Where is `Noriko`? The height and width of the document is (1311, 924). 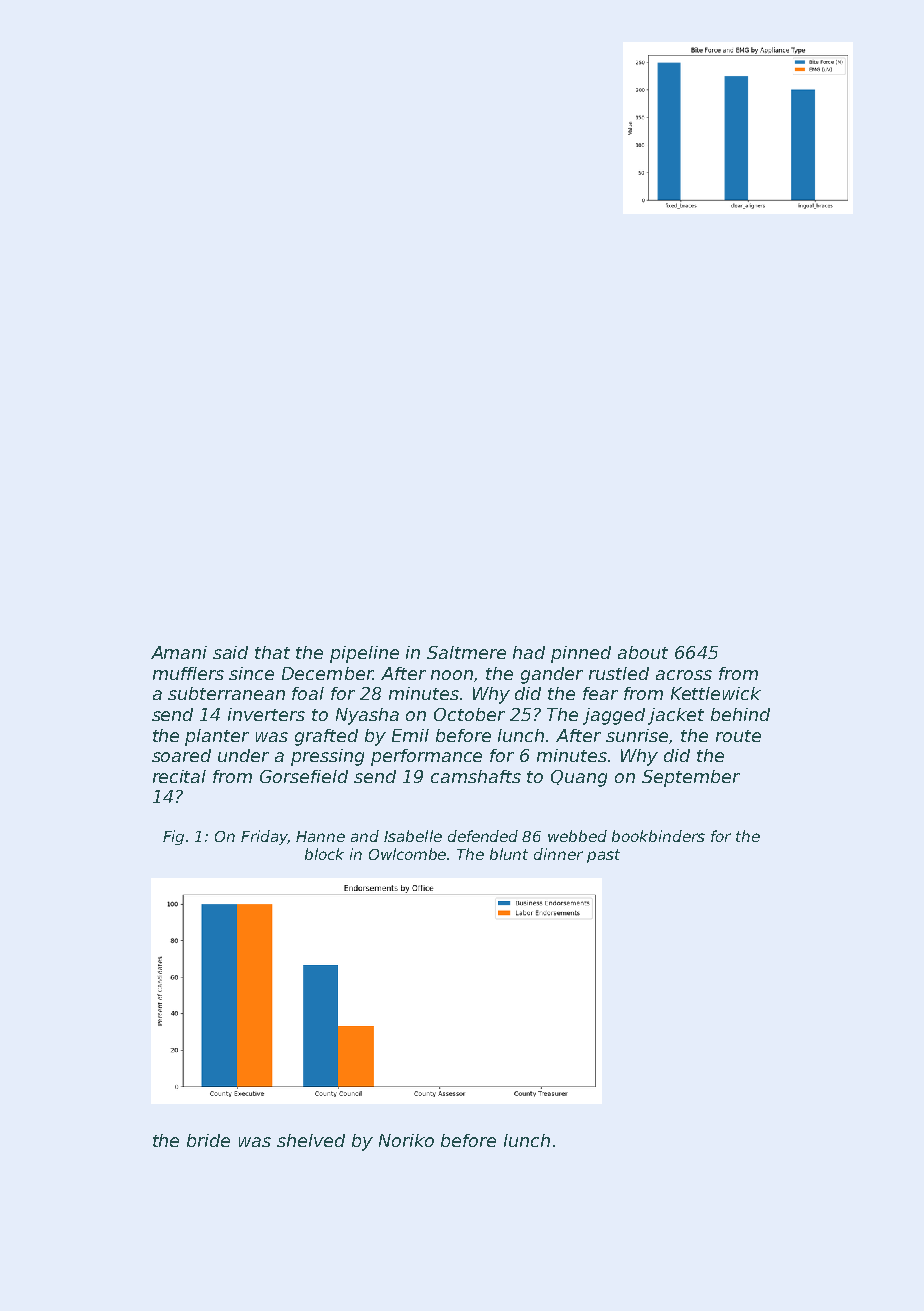 Noriko is located at coordinates (406, 1140).
